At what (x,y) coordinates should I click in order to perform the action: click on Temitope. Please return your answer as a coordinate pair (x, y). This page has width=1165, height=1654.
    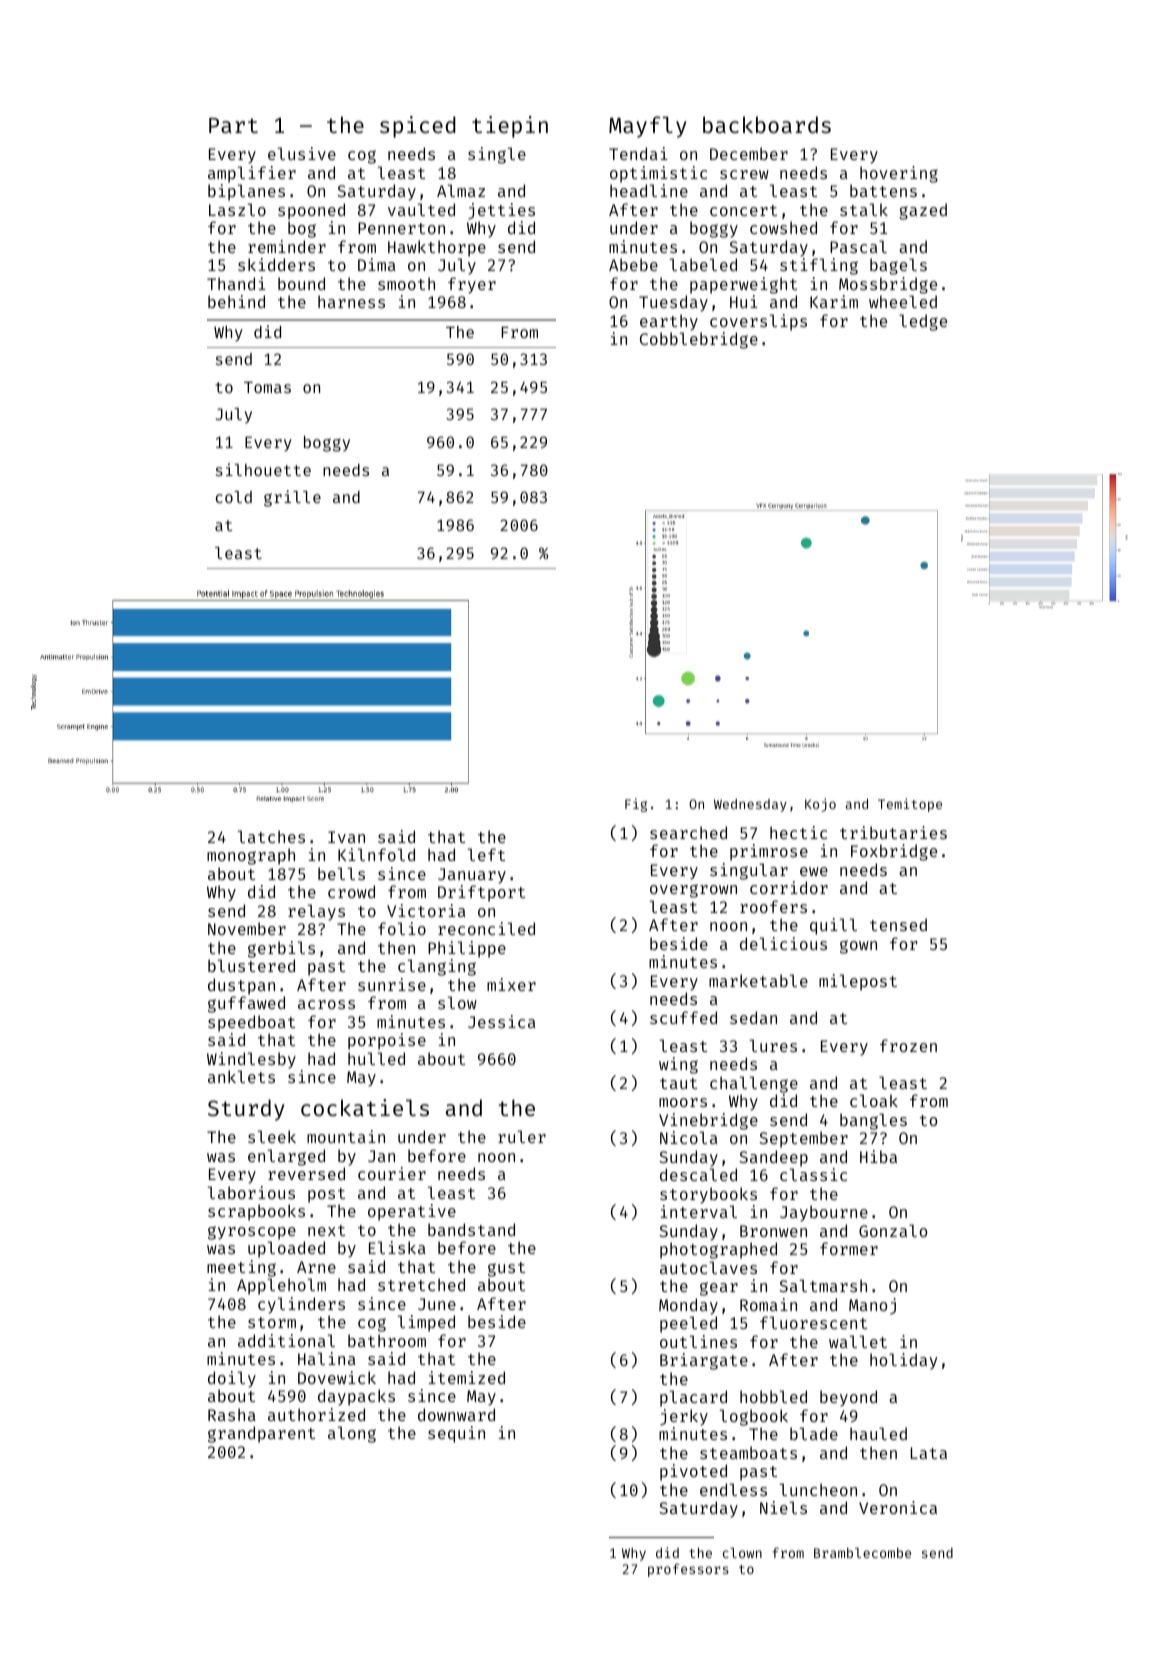
    Looking at the image, I should click on (910, 805).
